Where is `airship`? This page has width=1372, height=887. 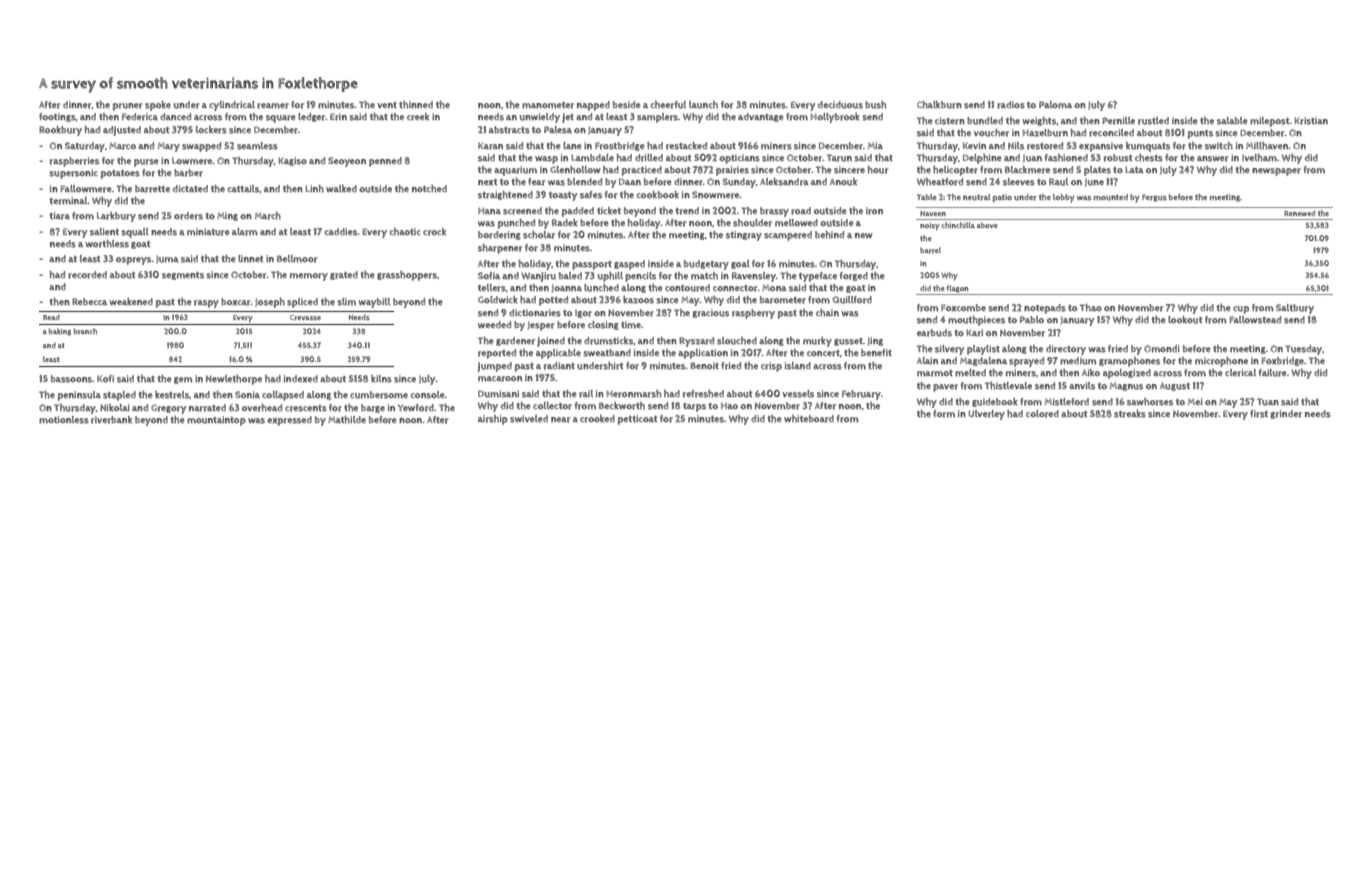
airship is located at coordinates (493, 420).
